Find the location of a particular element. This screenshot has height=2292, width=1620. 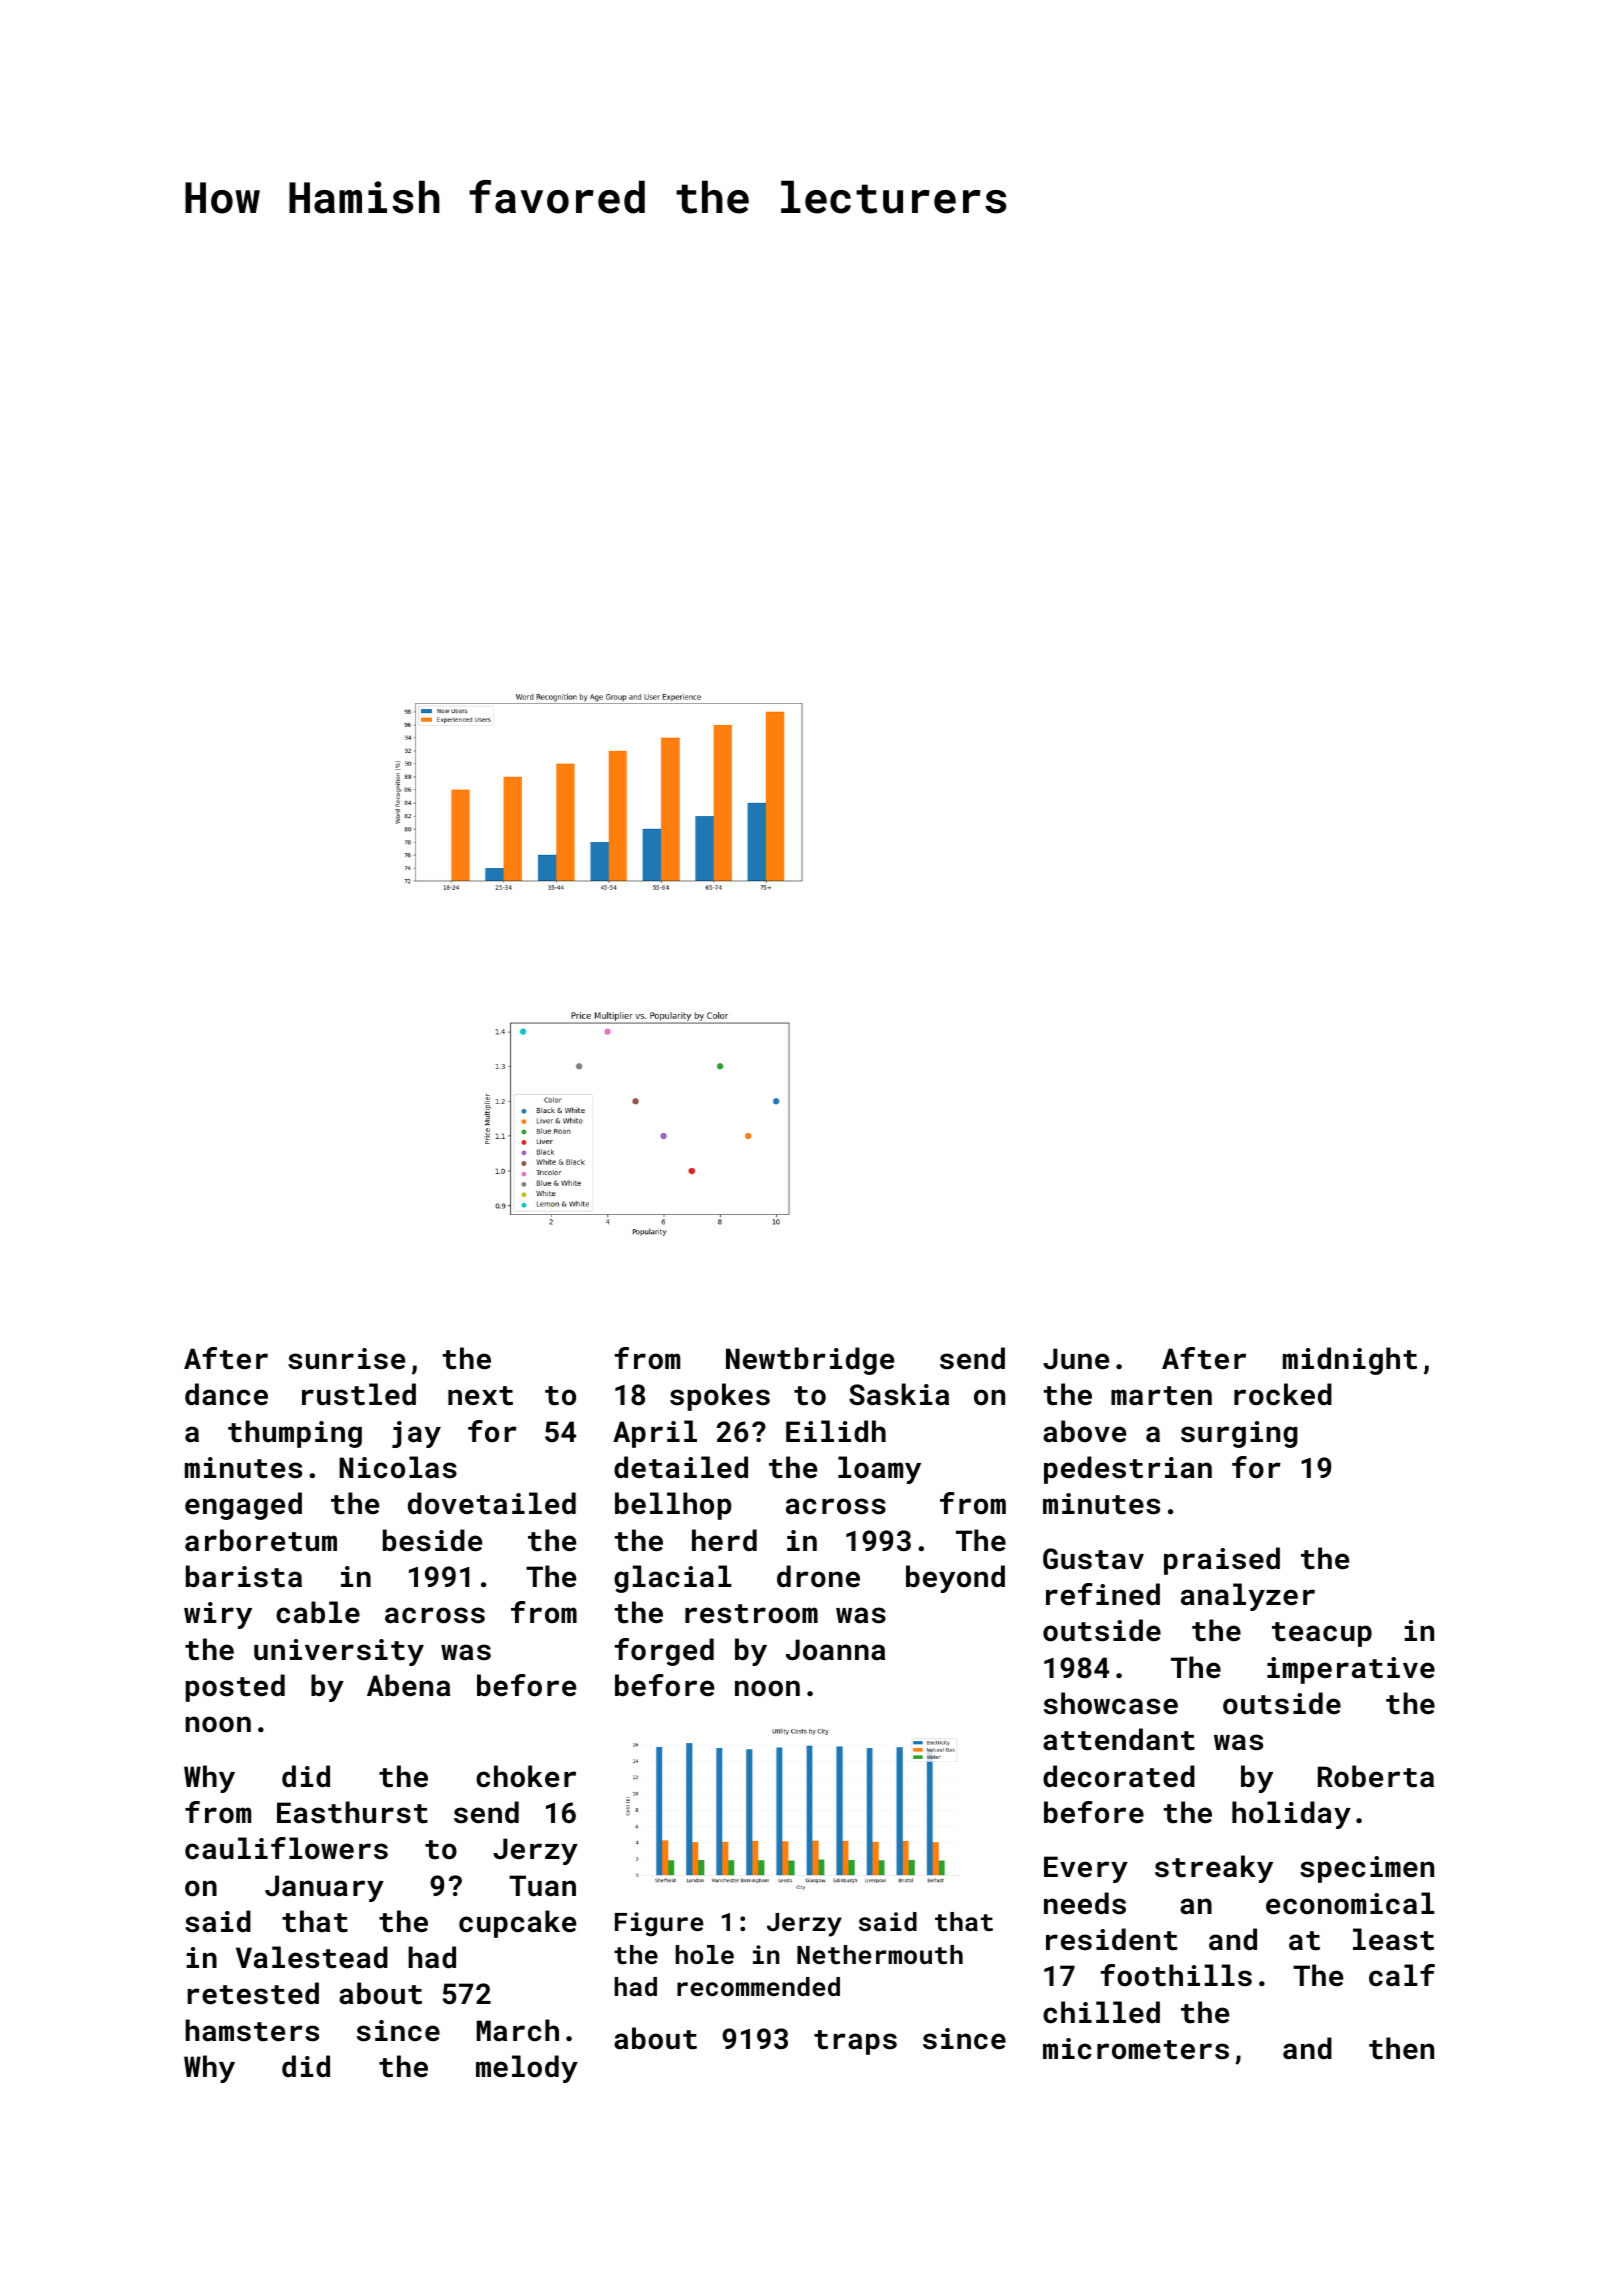

holiday is located at coordinates (1291, 1815).
